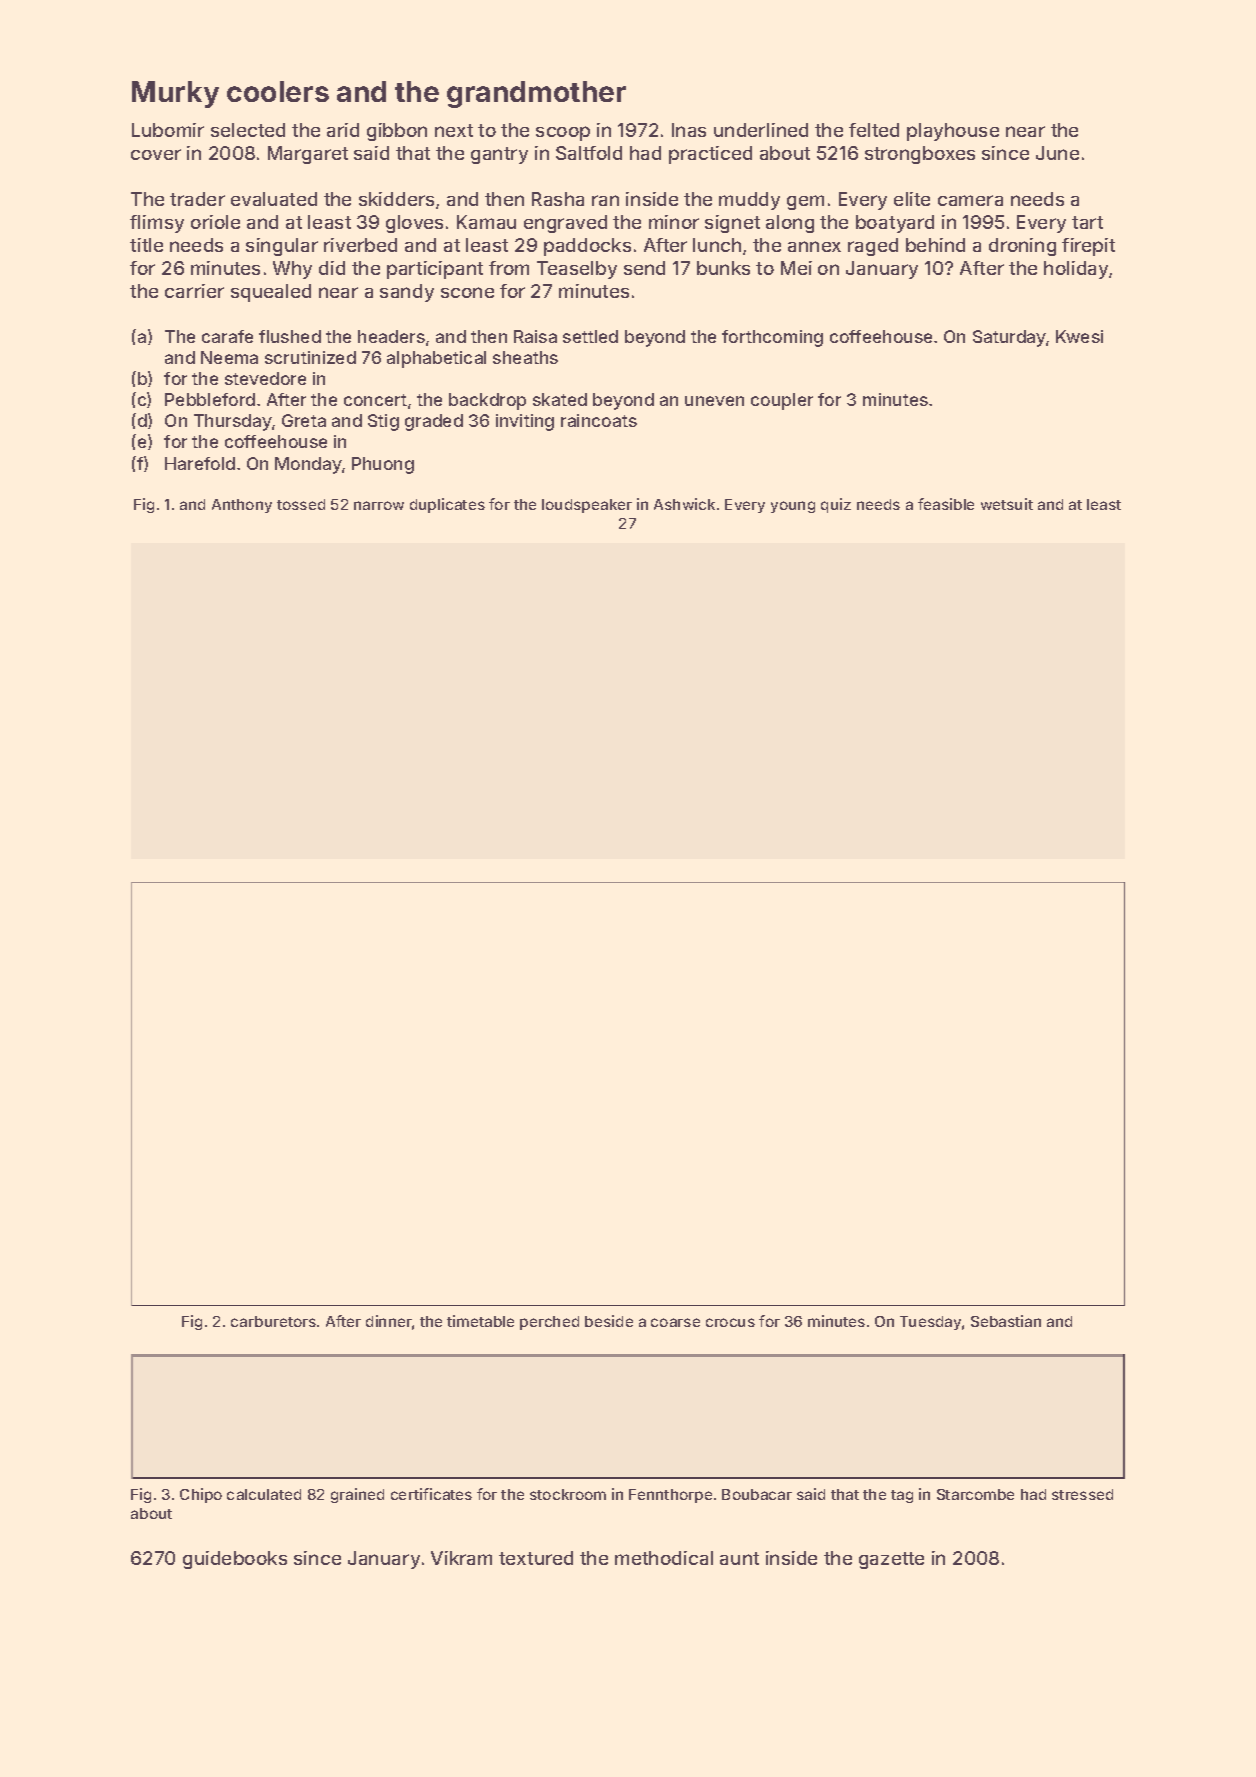 The height and width of the screenshot is (1777, 1256). I want to click on coolers, so click(278, 91).
